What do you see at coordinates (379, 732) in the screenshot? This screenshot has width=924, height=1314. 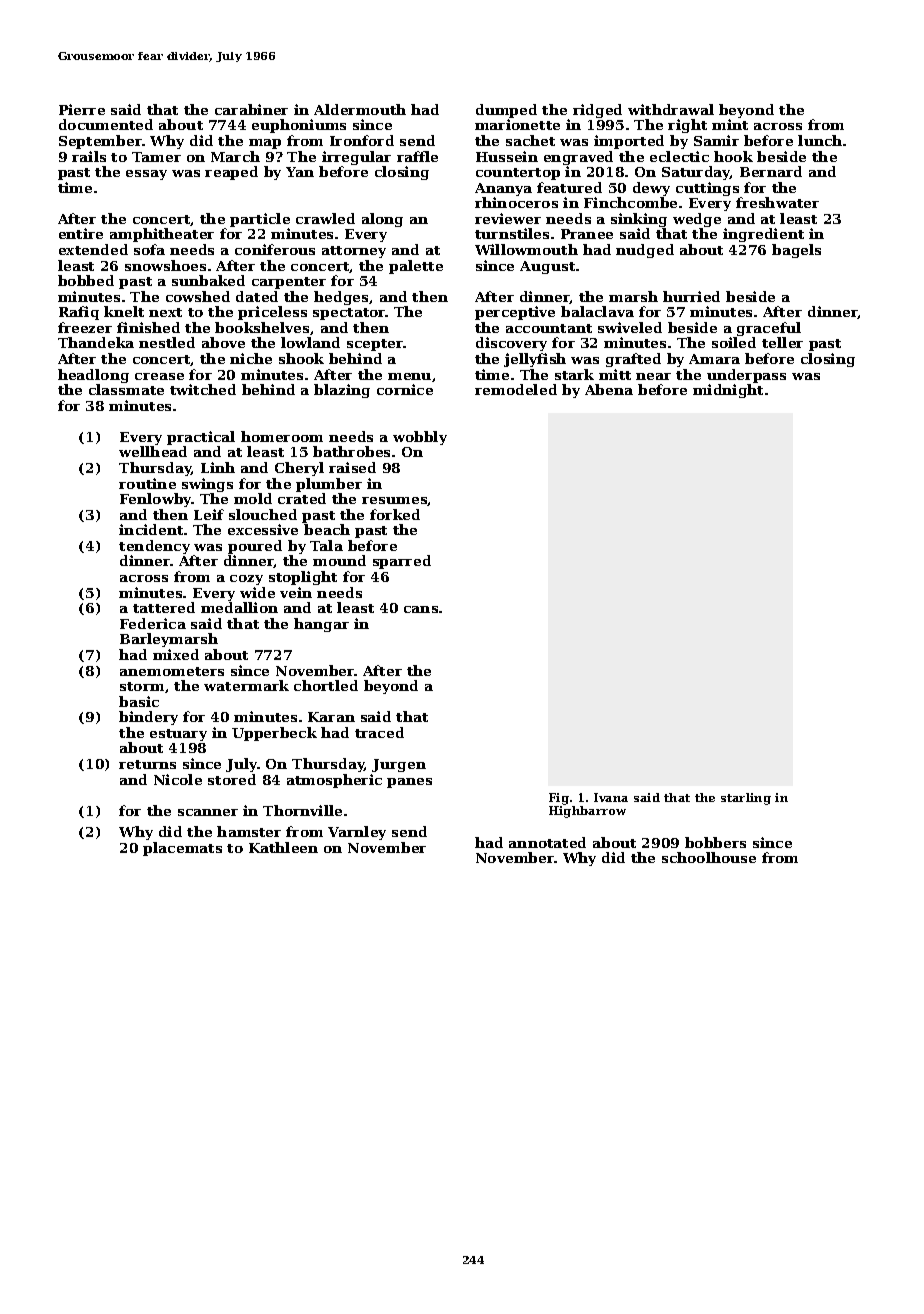 I see `traced` at bounding box center [379, 732].
